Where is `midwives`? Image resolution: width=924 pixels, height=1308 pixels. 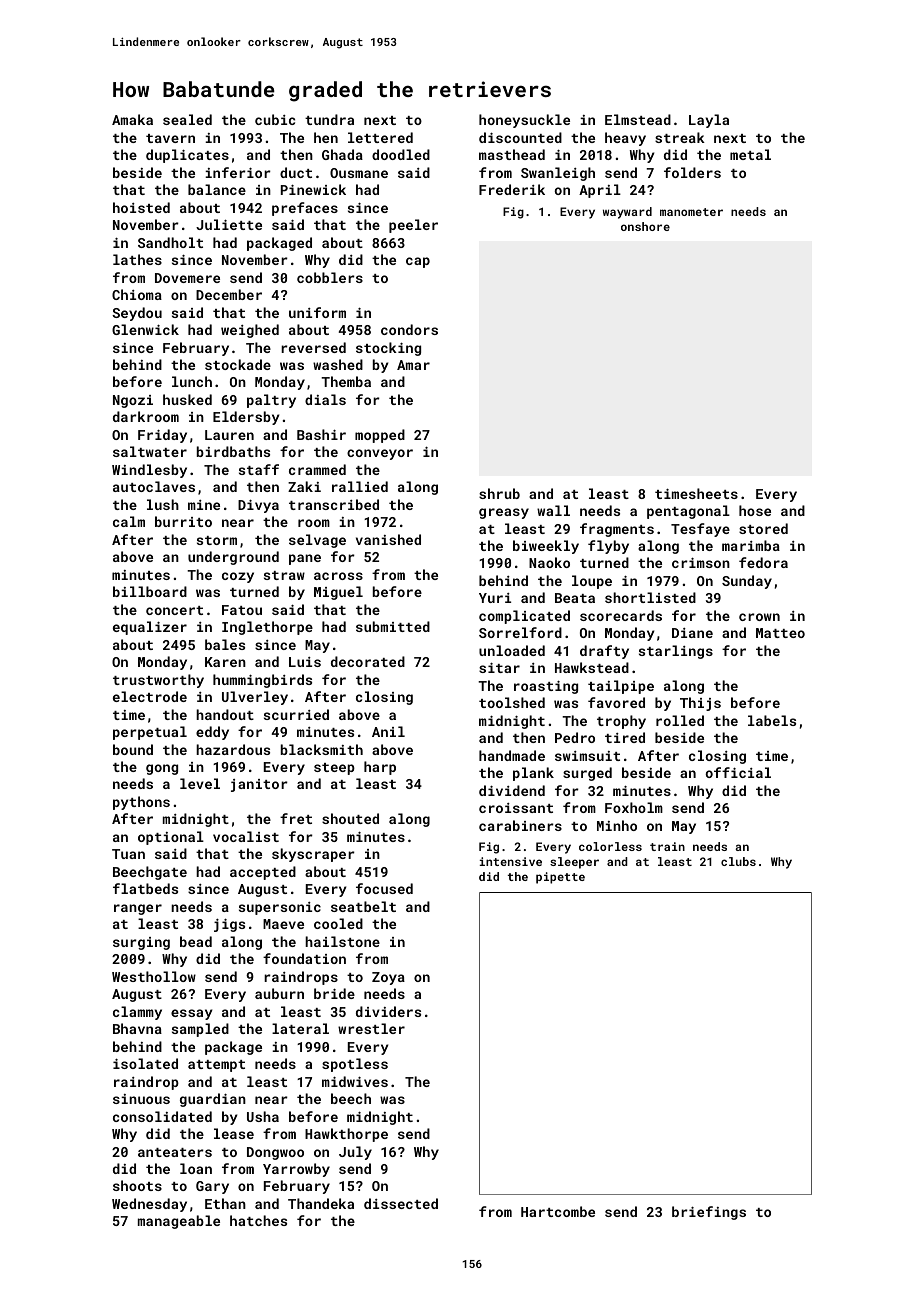 midwives is located at coordinates (355, 1081).
